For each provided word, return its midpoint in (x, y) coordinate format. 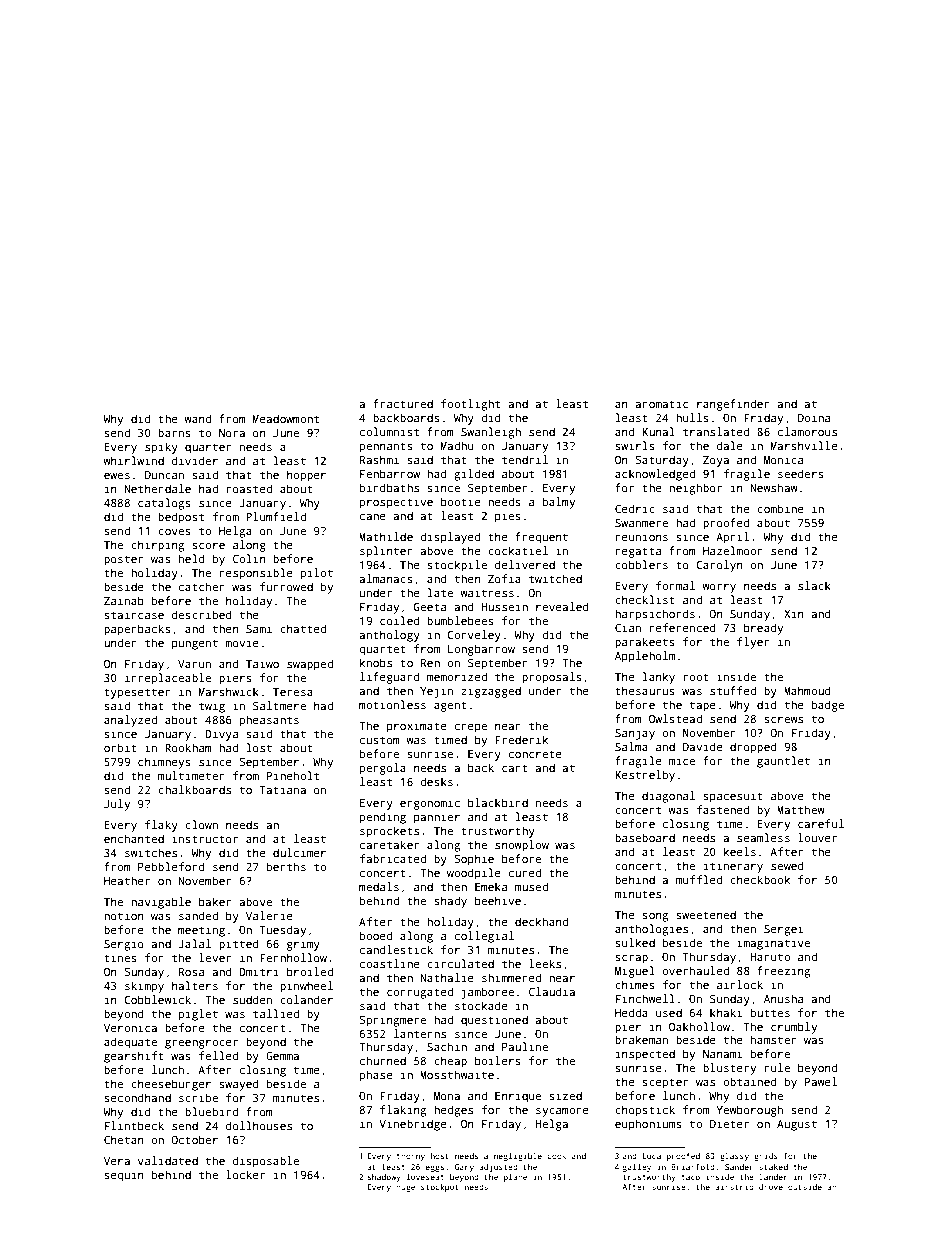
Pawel (821, 1081)
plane (515, 1178)
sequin (124, 1176)
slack (814, 585)
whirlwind (133, 460)
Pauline (525, 1046)
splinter (386, 552)
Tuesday (283, 931)
